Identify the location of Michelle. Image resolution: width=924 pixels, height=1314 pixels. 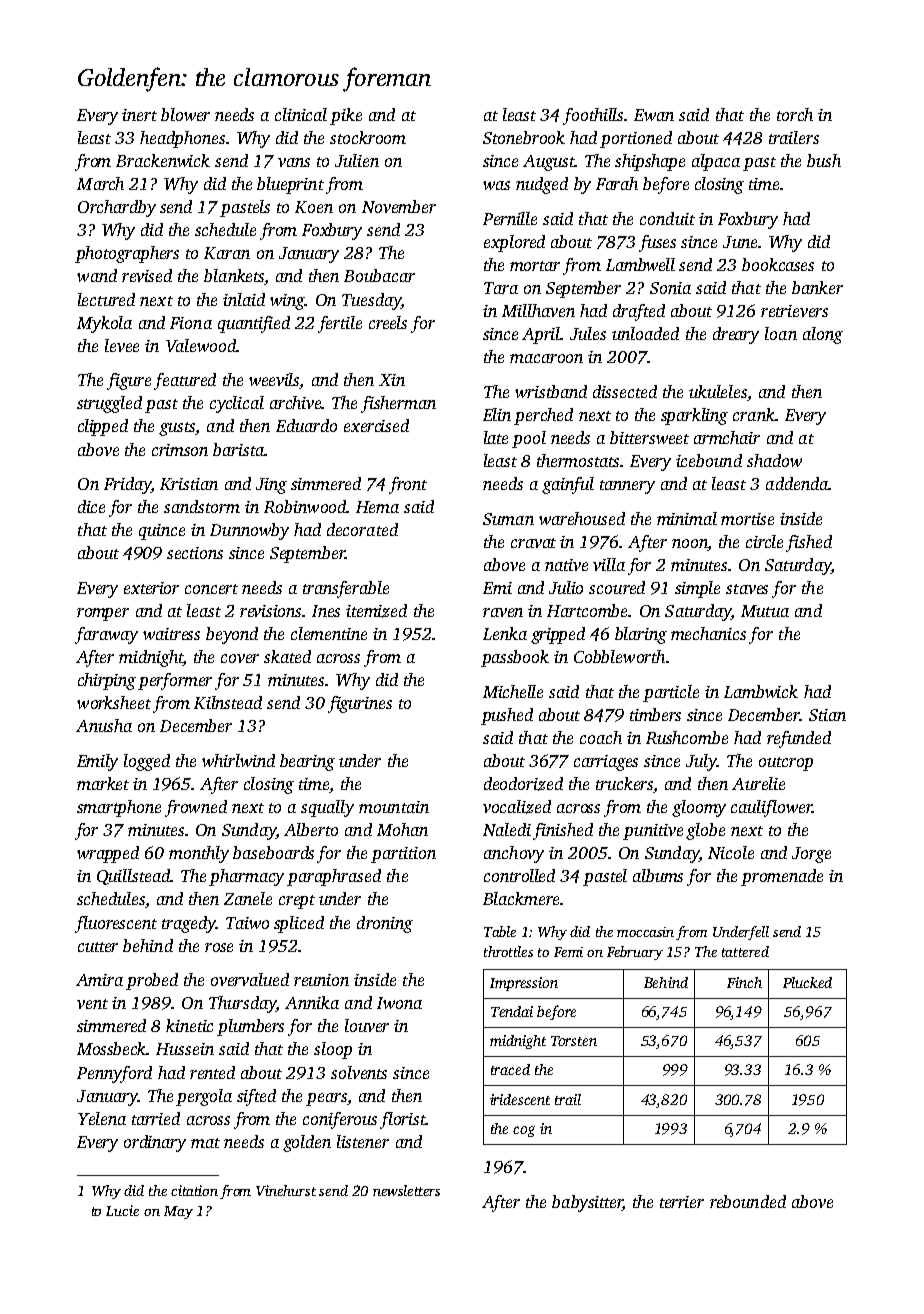
(513, 691).
